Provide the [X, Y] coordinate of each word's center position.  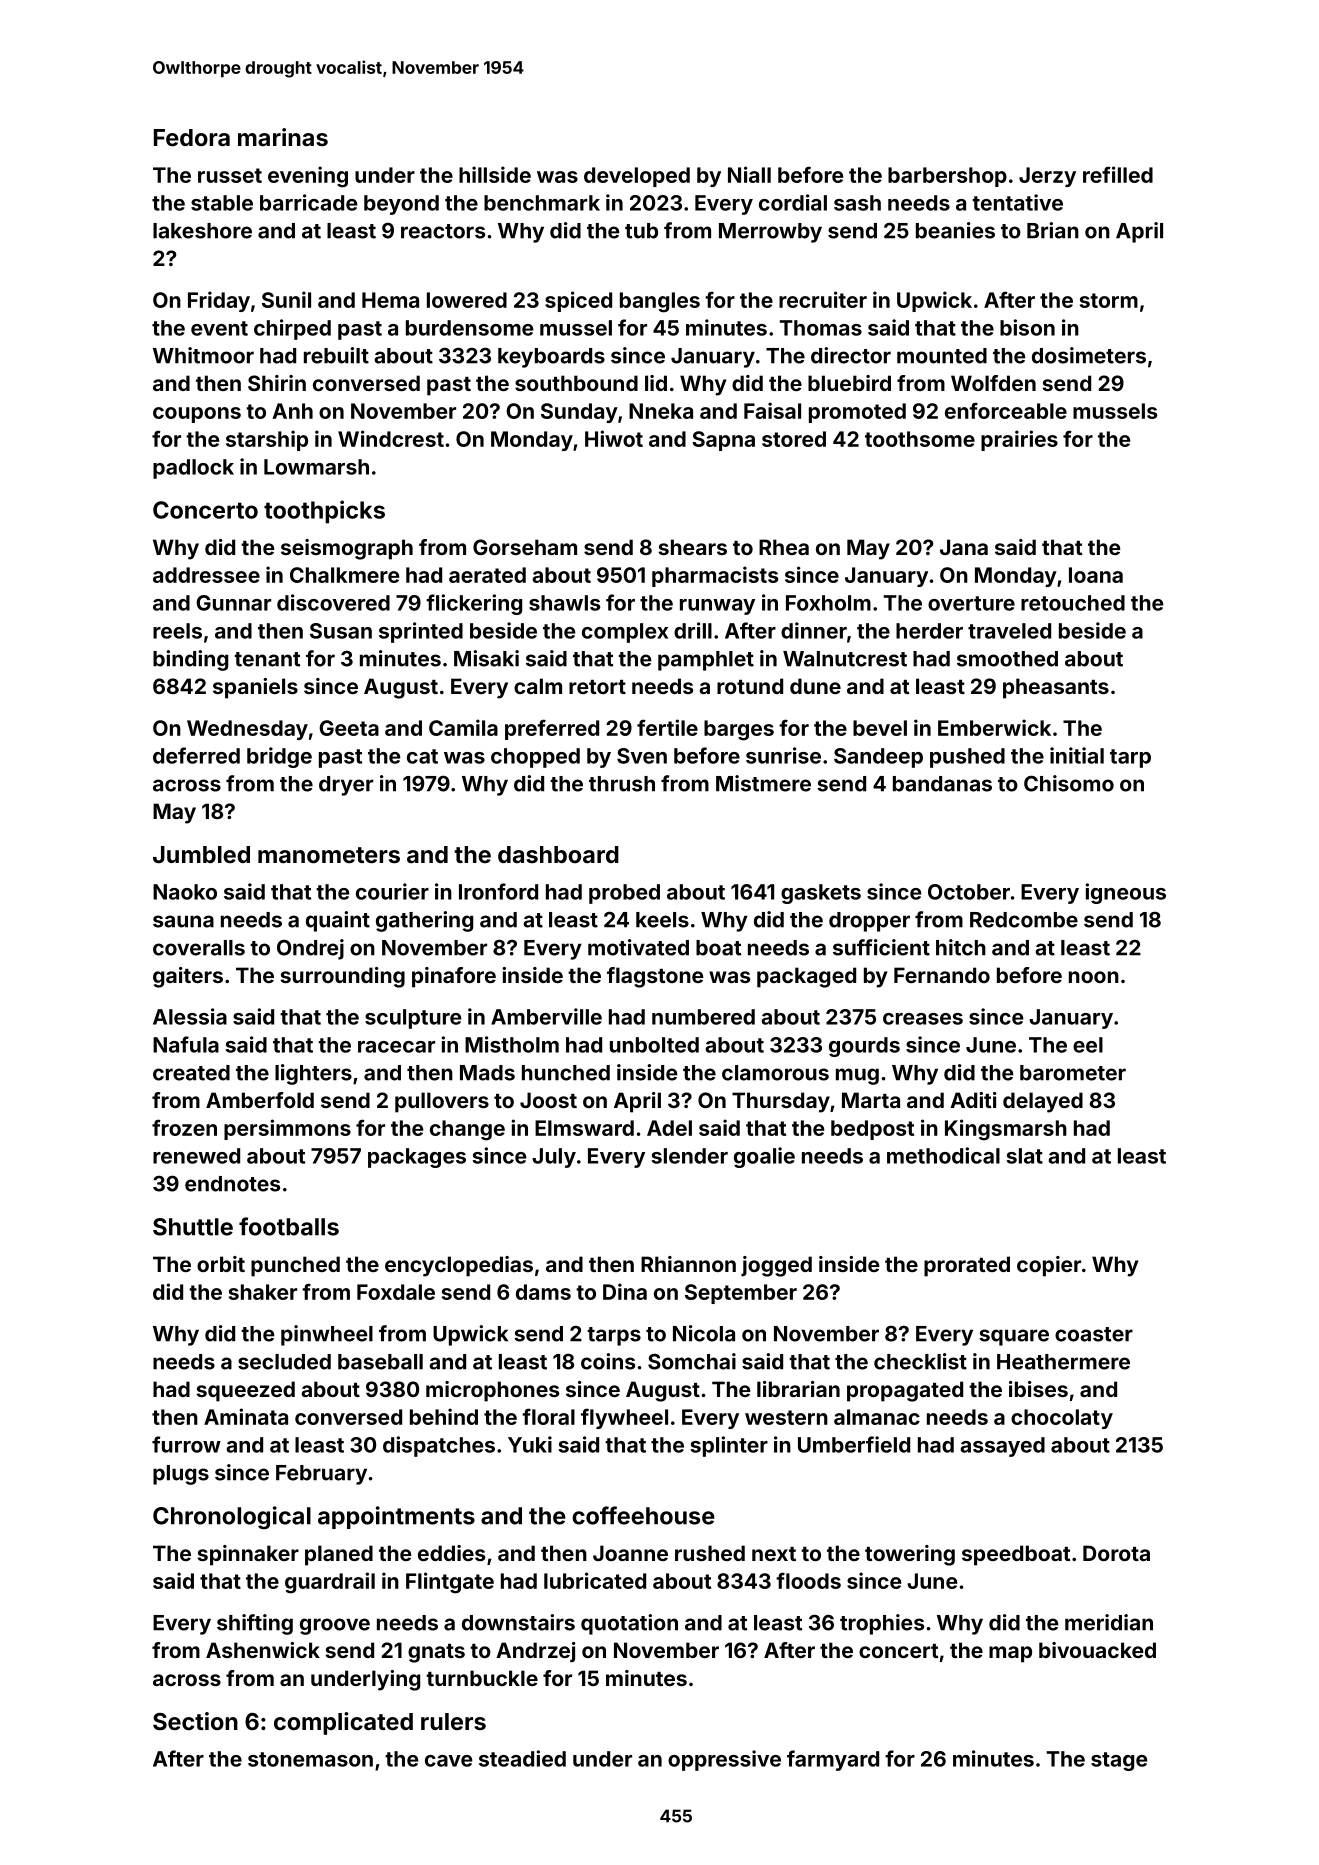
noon [1094, 977]
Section [195, 1721]
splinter [729, 1446]
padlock [193, 469]
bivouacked [1097, 1650]
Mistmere [763, 783]
